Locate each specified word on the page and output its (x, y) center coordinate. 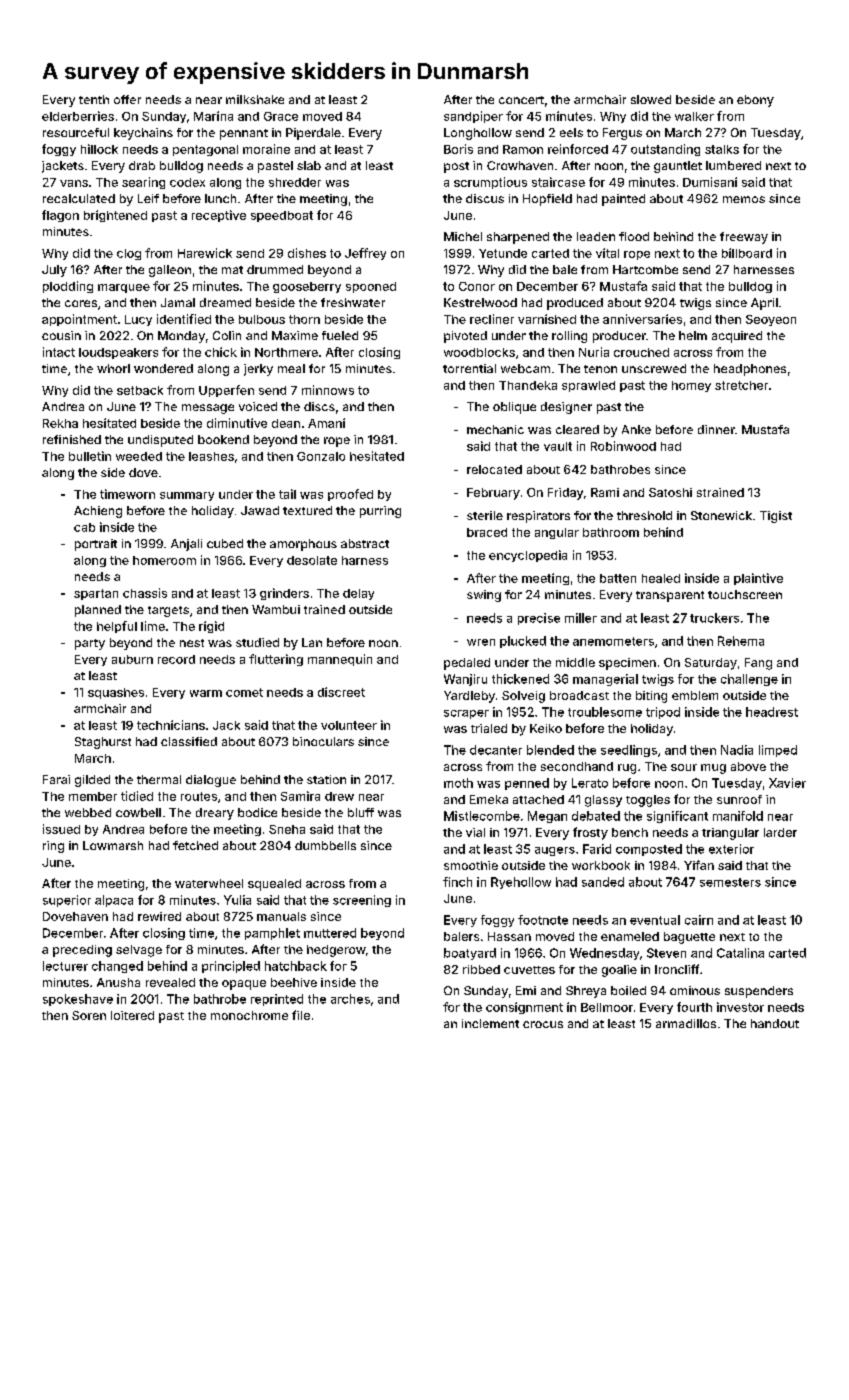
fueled (340, 335)
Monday (181, 337)
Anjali (186, 545)
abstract (365, 543)
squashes (116, 693)
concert (521, 100)
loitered (132, 1015)
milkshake (255, 99)
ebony (755, 101)
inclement (490, 1023)
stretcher (741, 385)
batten (618, 578)
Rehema (741, 641)
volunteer (349, 725)
